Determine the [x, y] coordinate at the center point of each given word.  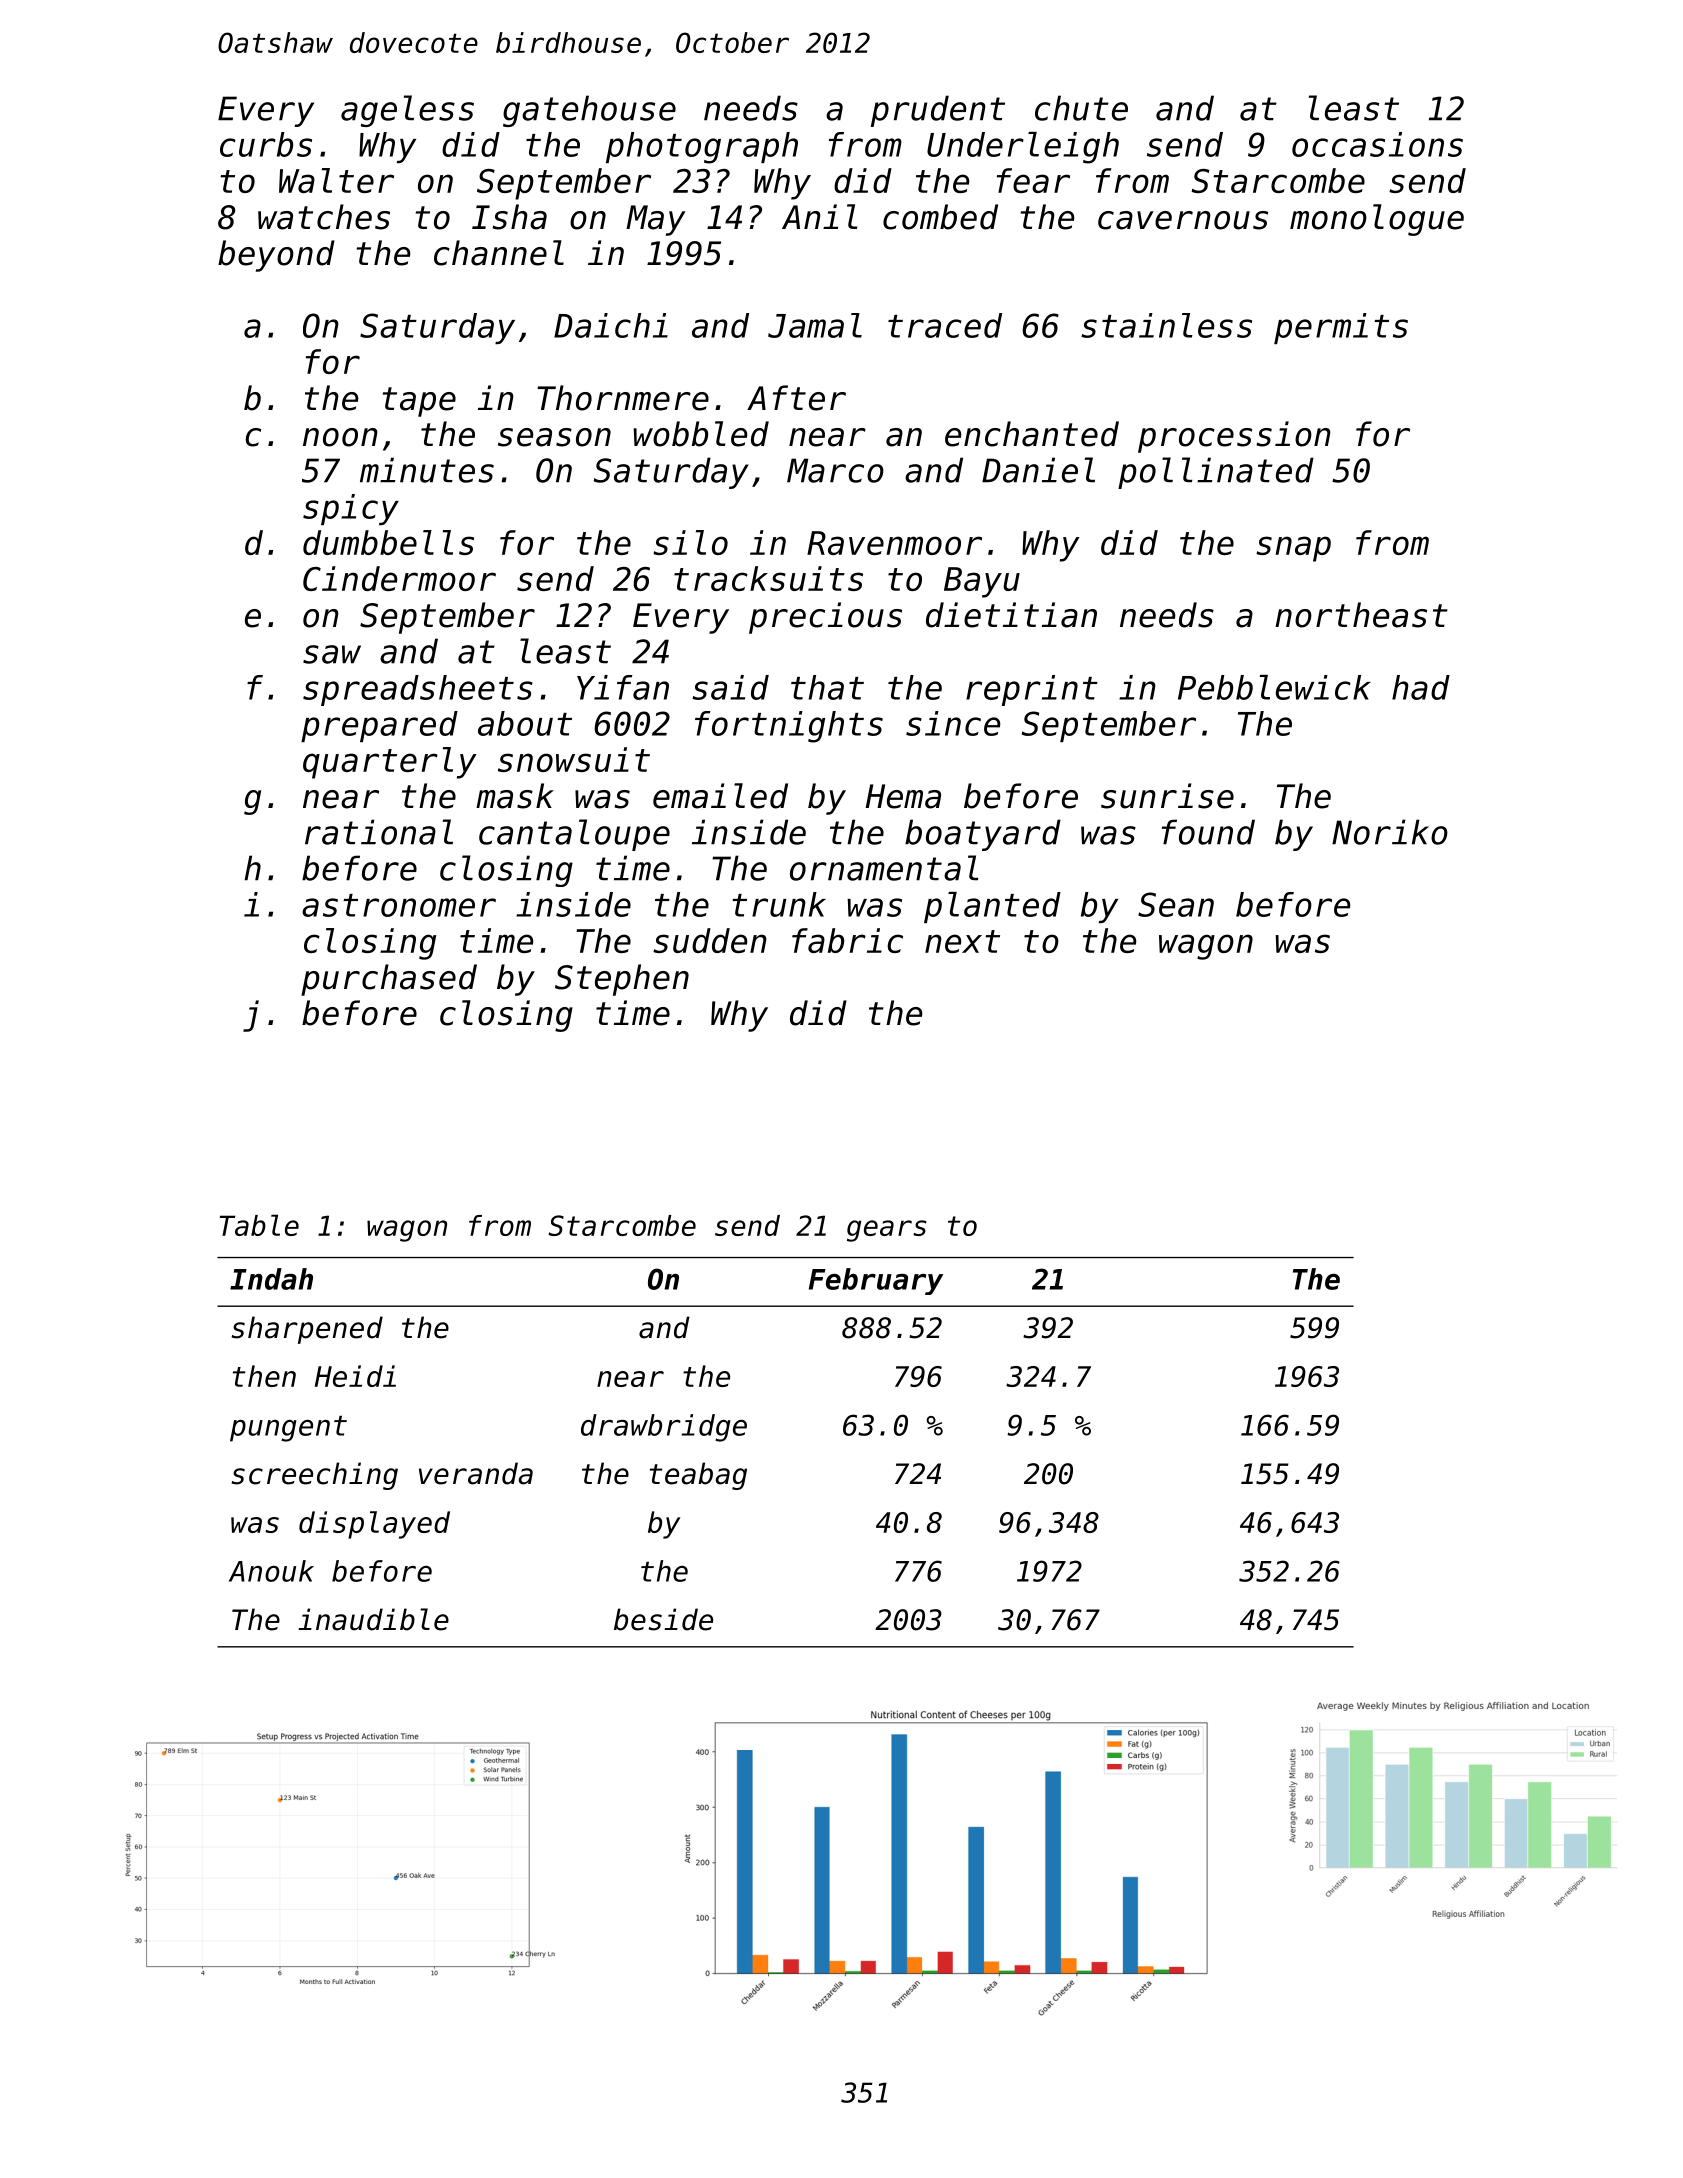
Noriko [1390, 832]
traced [945, 325]
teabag [698, 1476]
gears [887, 1231]
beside [663, 1619]
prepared [379, 726]
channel [499, 253]
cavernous [1183, 220]
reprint [1032, 690]
